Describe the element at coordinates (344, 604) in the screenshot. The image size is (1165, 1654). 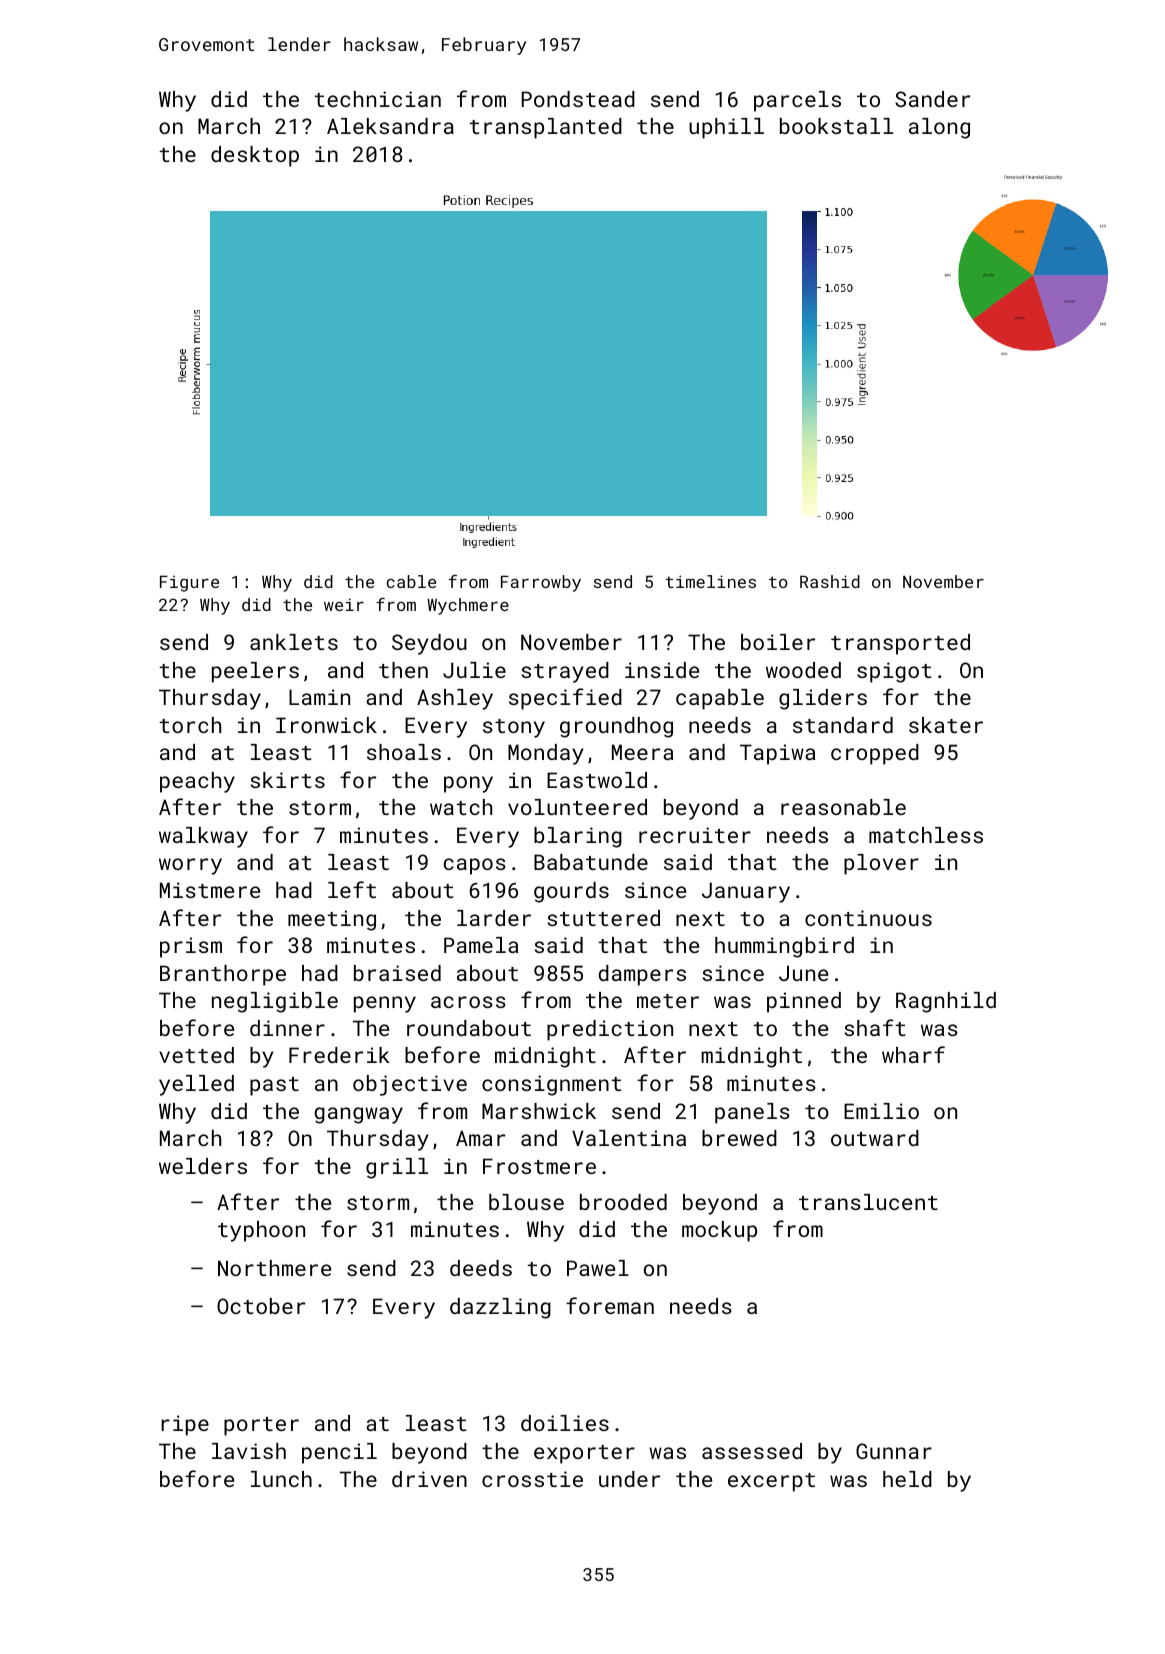
I see `weir` at that location.
